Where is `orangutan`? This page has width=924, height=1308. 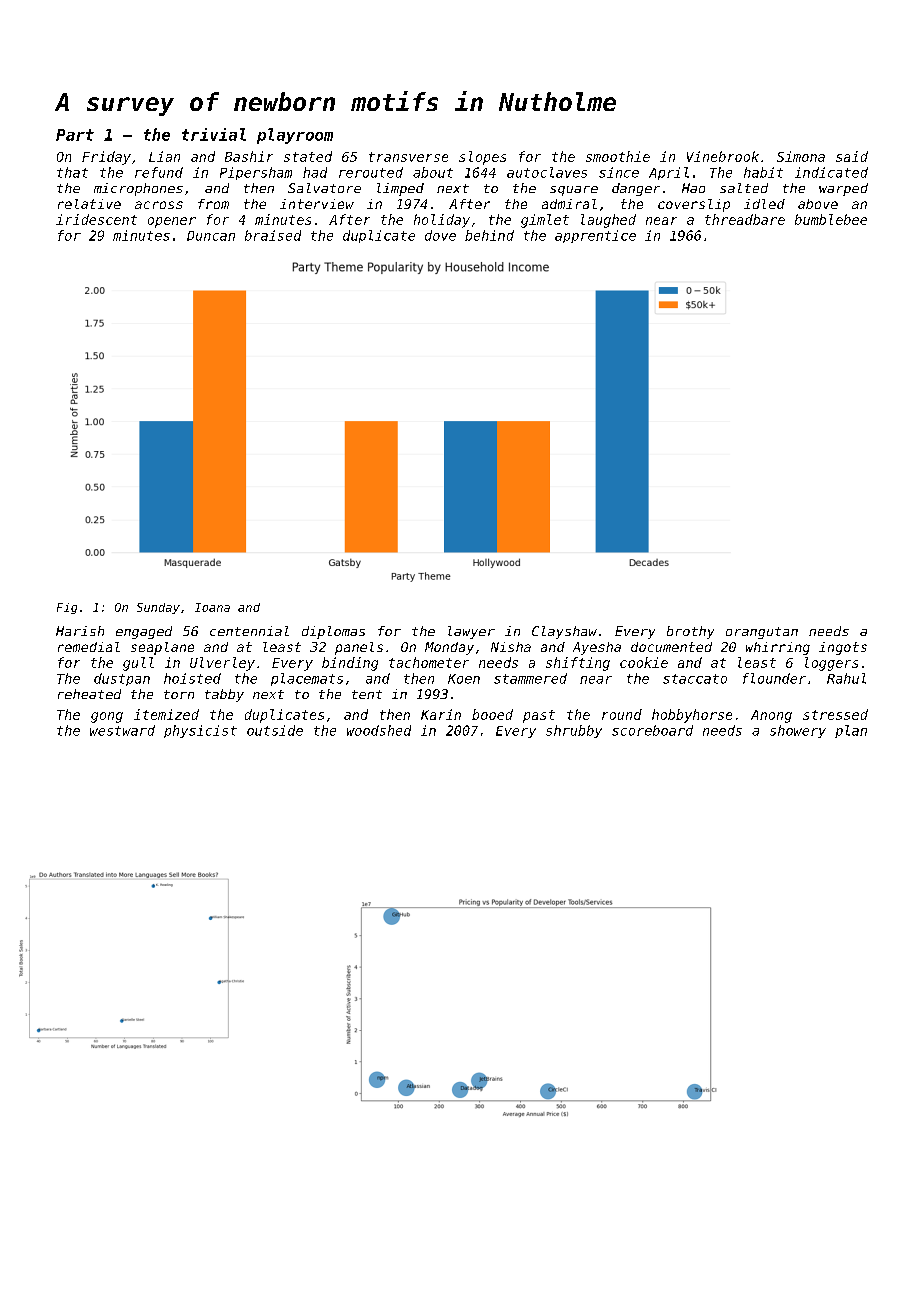 orangutan is located at coordinates (762, 633).
